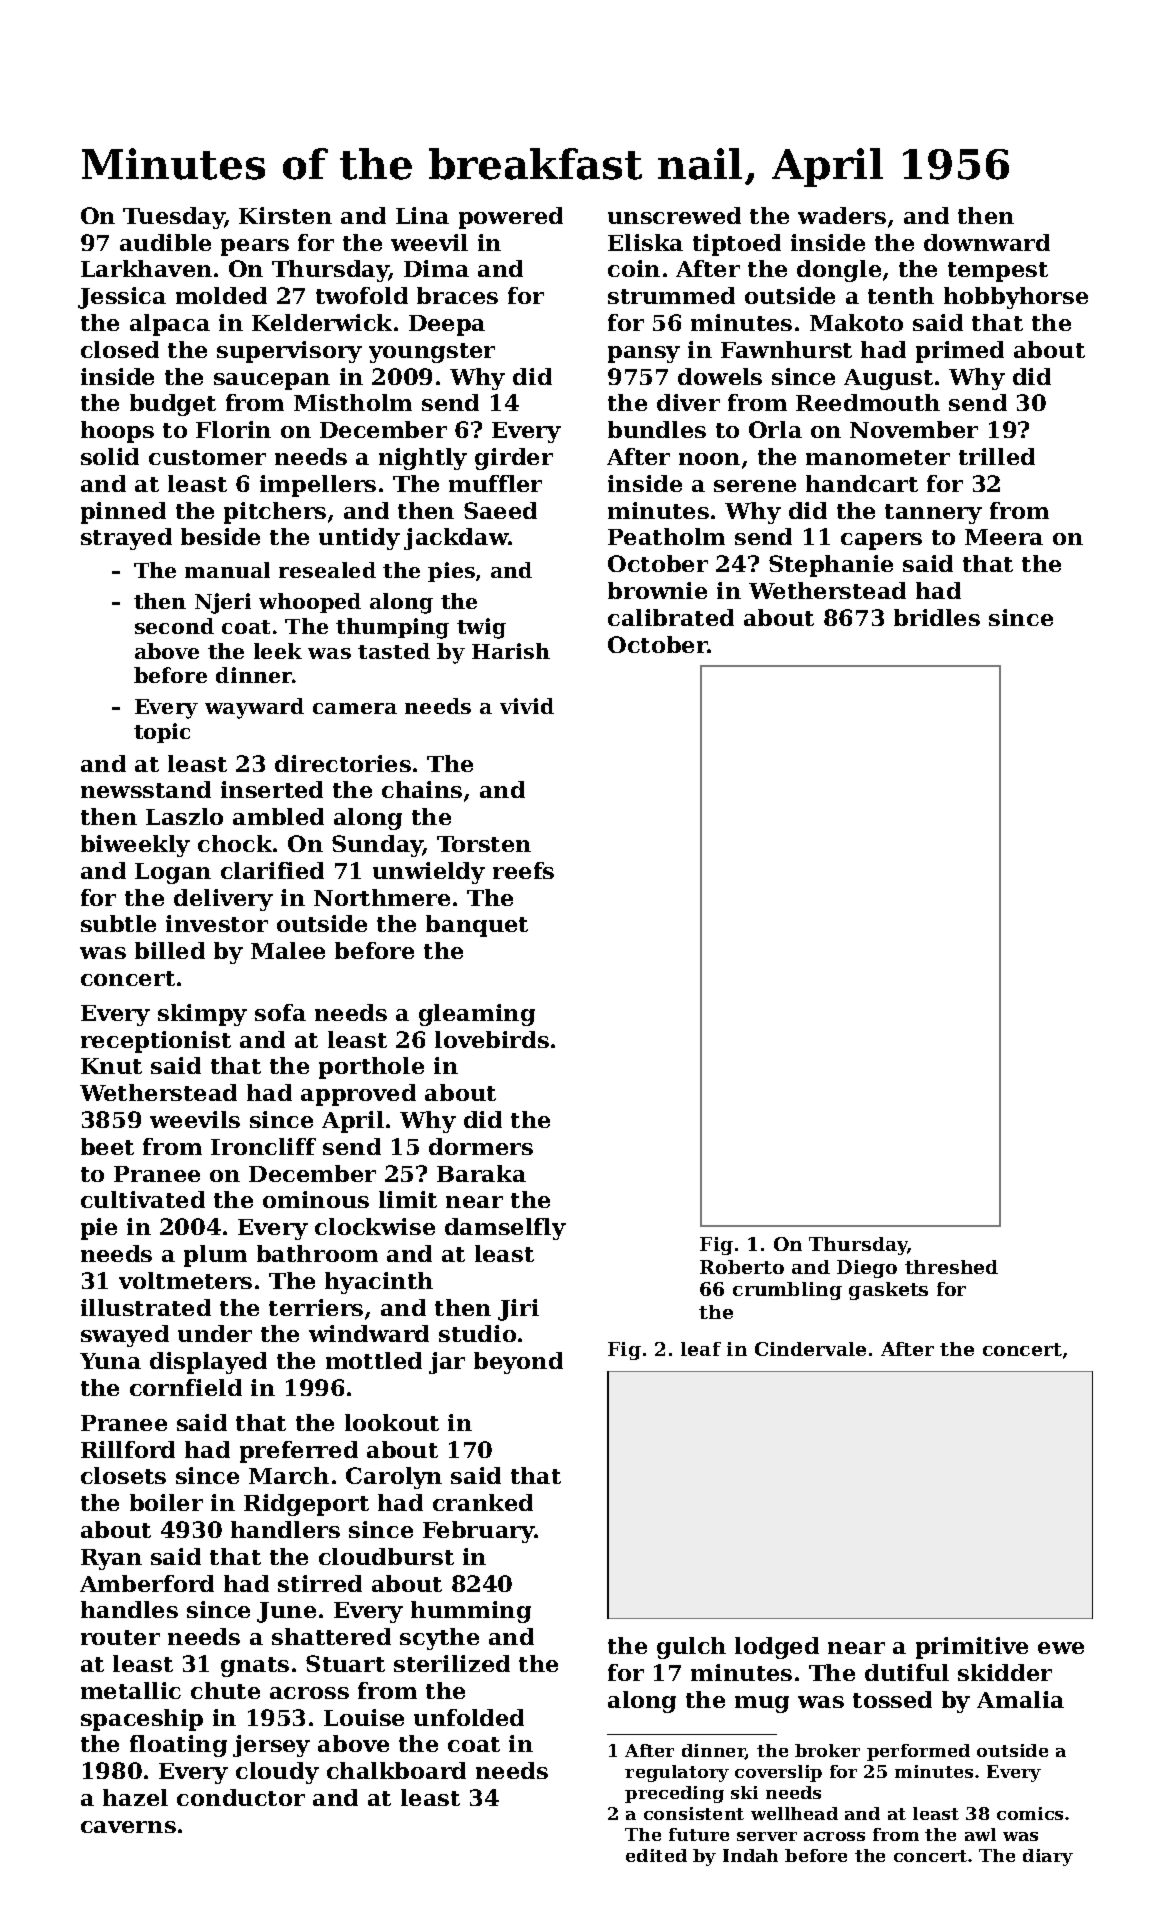 The image size is (1173, 1932). I want to click on Tuesday, so click(174, 218).
